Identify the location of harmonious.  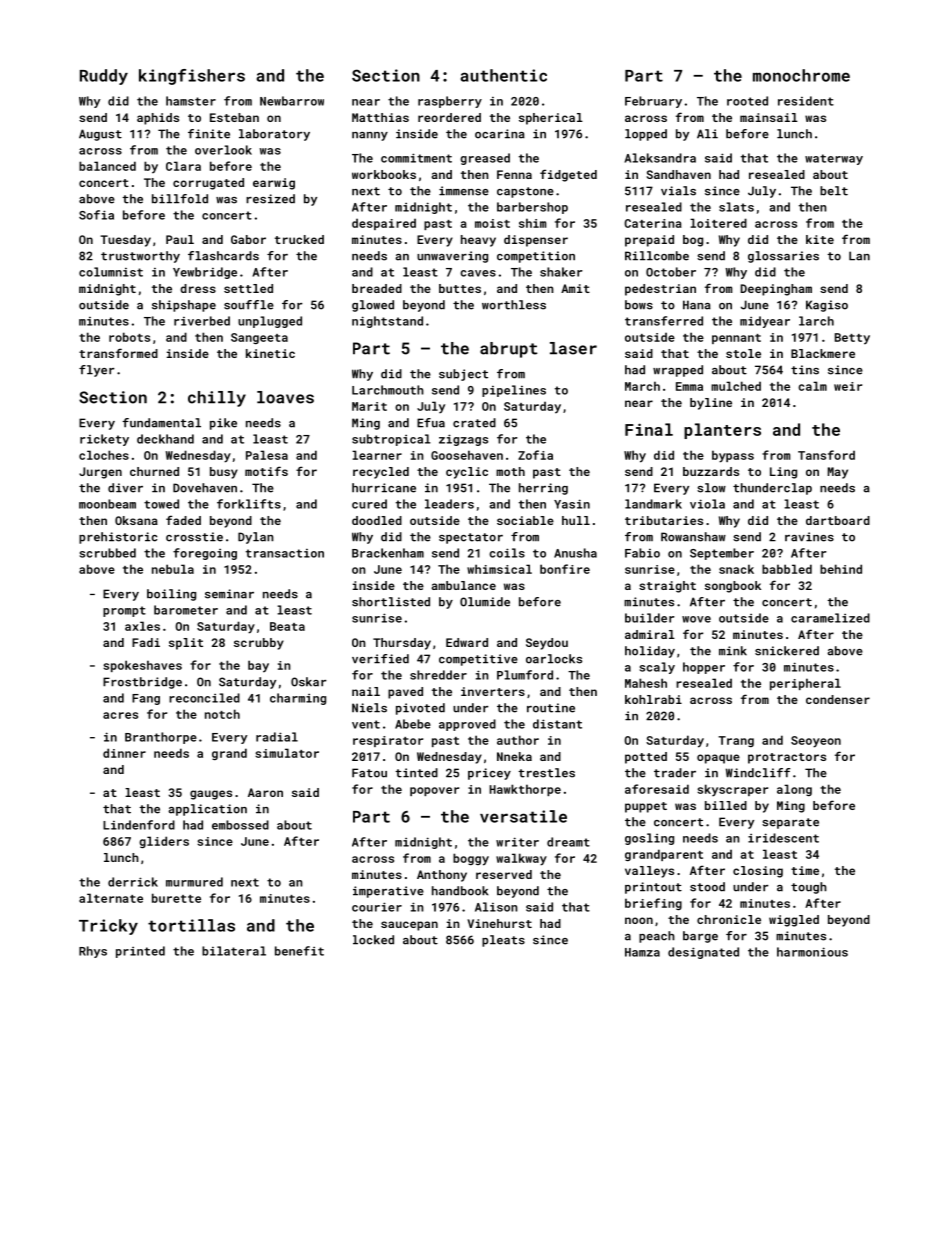
(812, 952).
